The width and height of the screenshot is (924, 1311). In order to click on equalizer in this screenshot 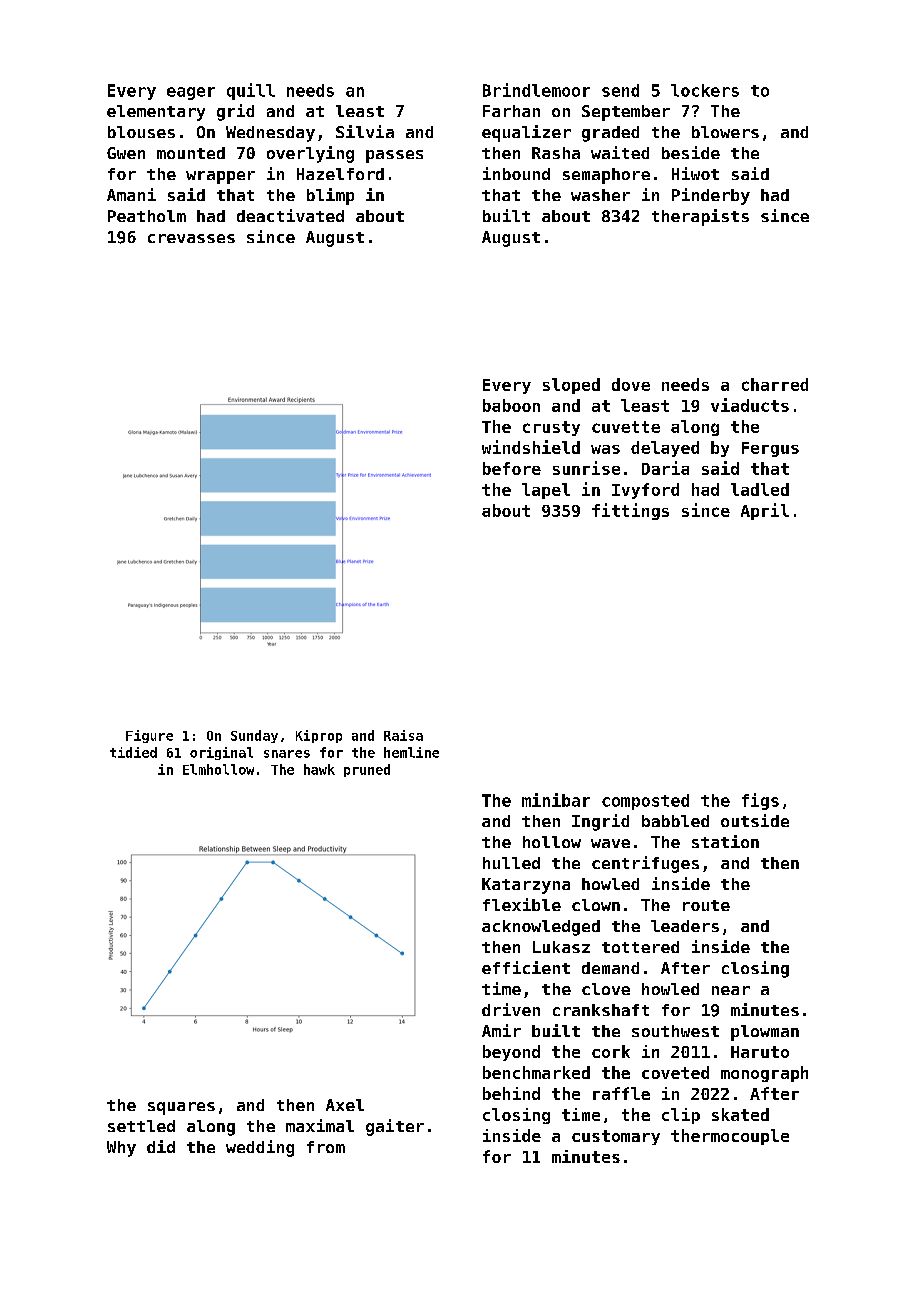, I will do `click(526, 133)`.
